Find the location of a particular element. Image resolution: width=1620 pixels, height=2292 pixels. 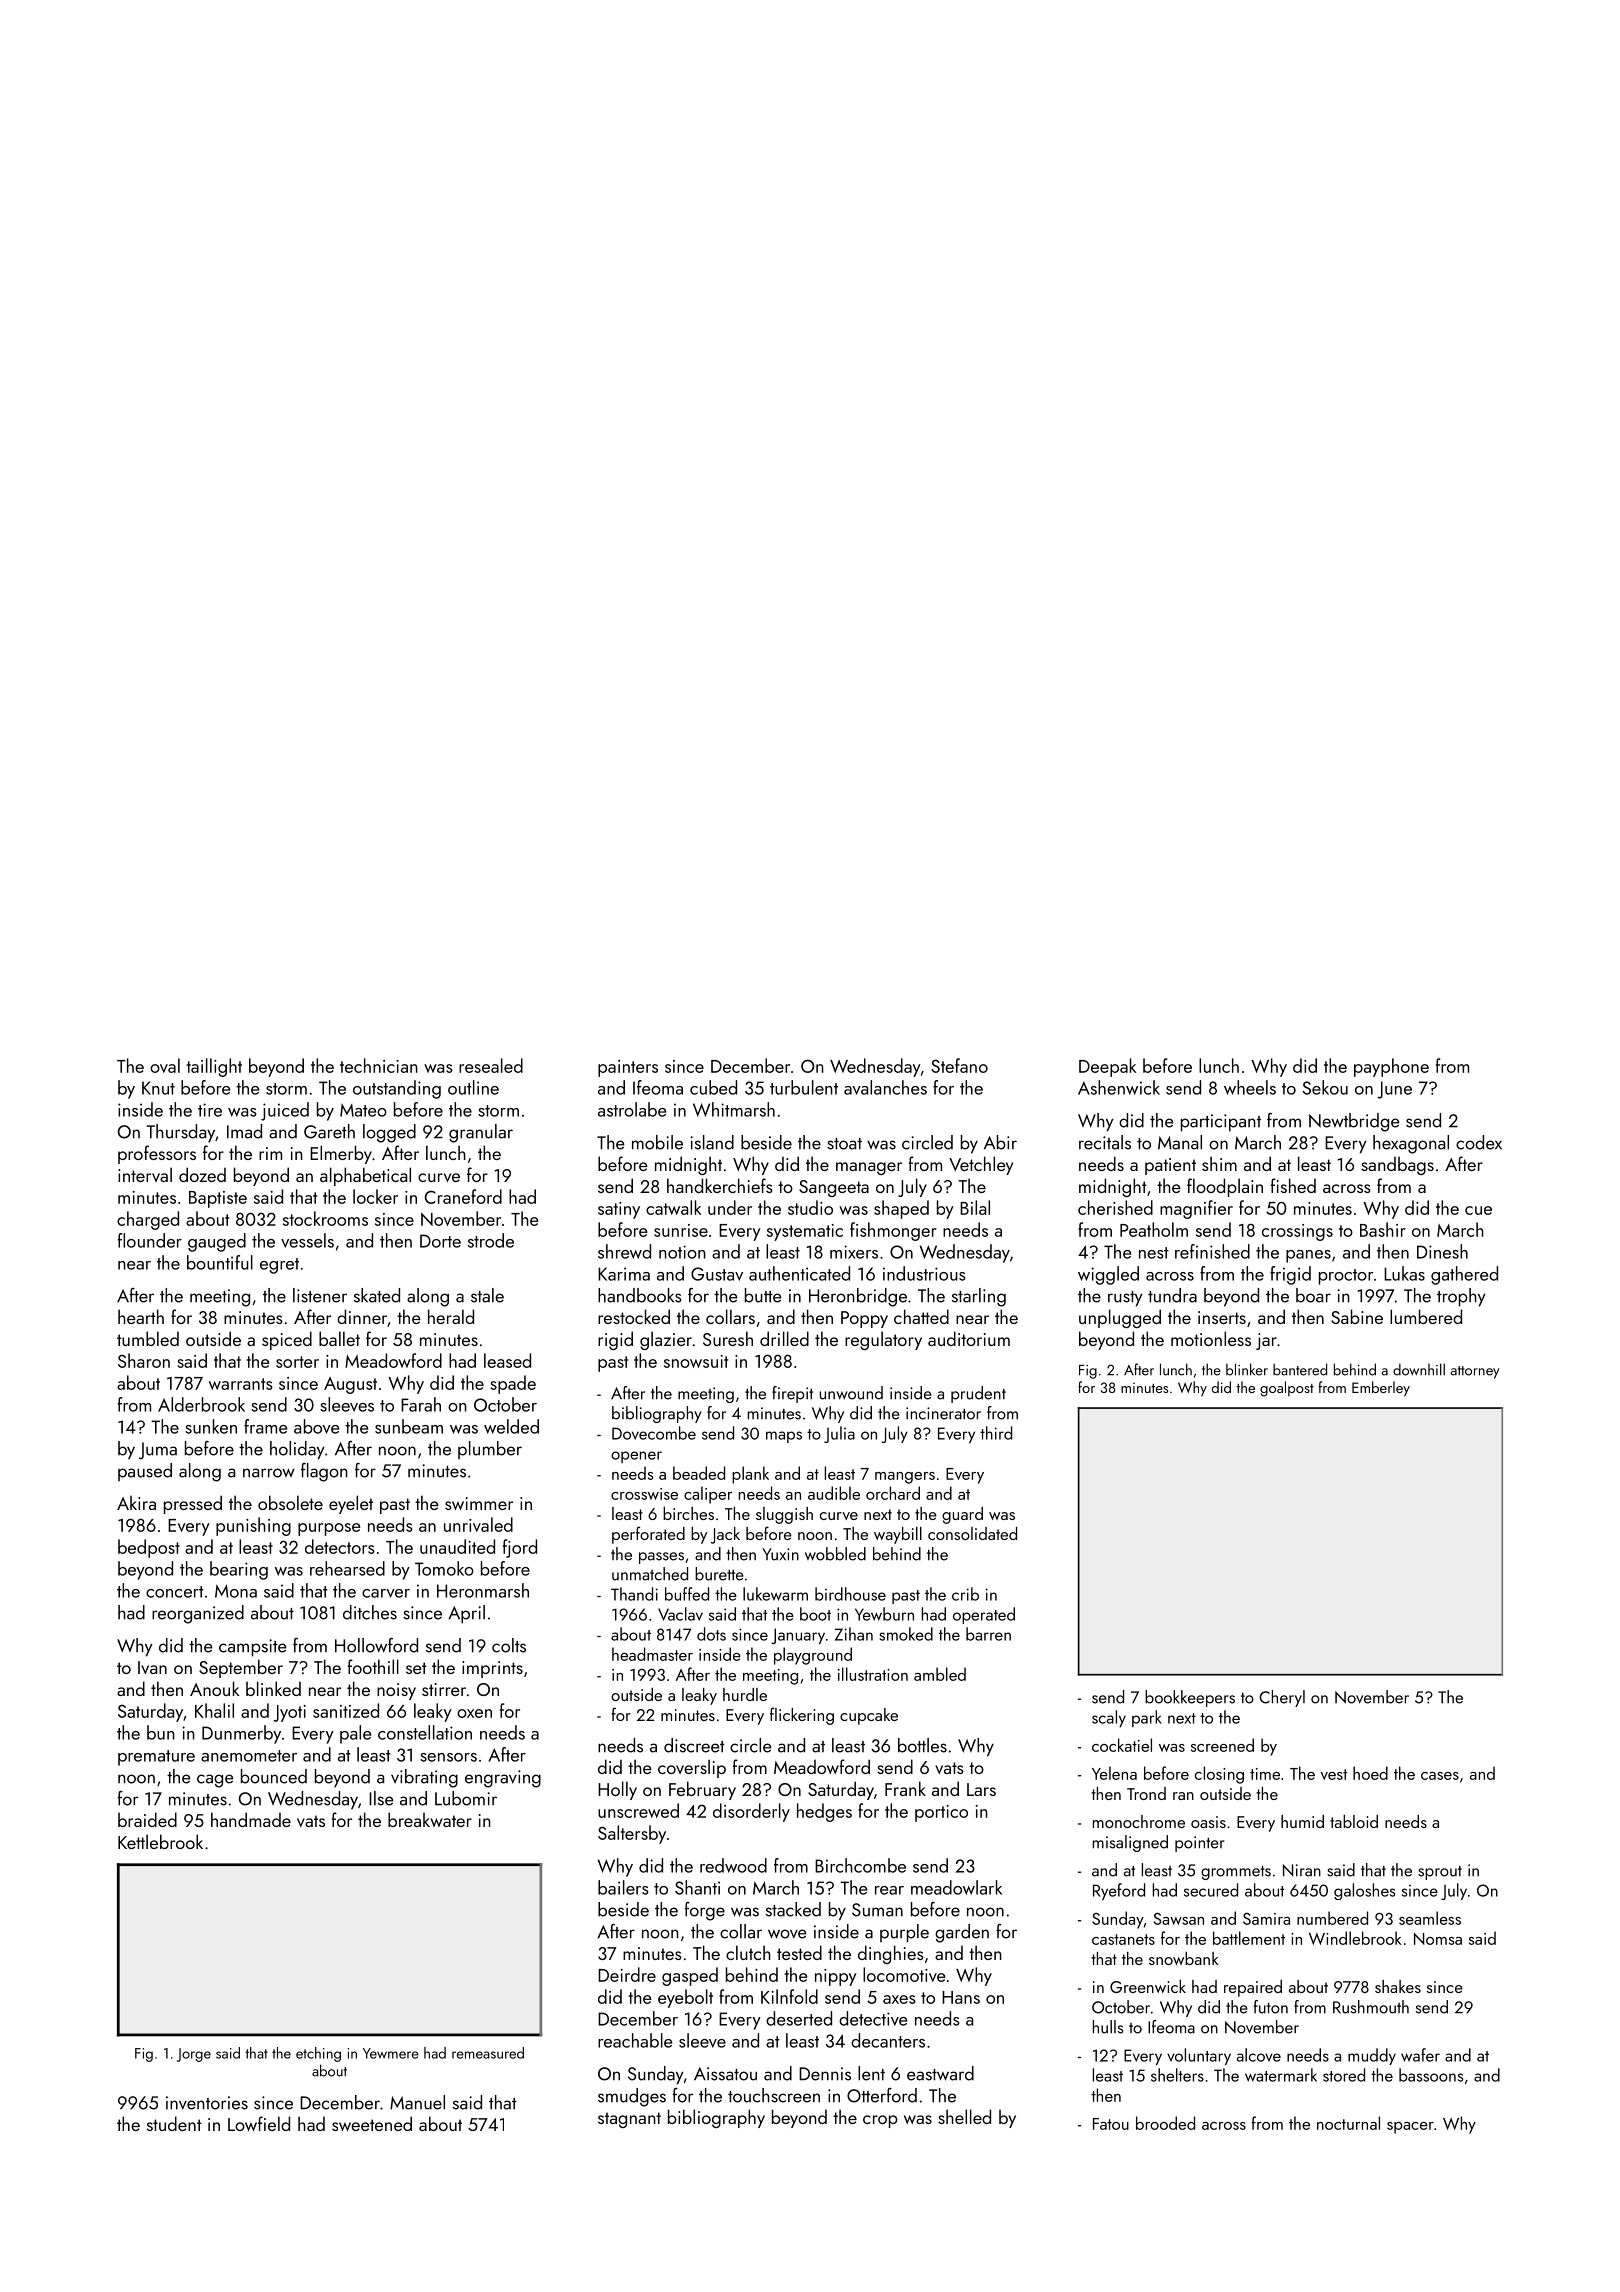

Jorge is located at coordinates (194, 2055).
